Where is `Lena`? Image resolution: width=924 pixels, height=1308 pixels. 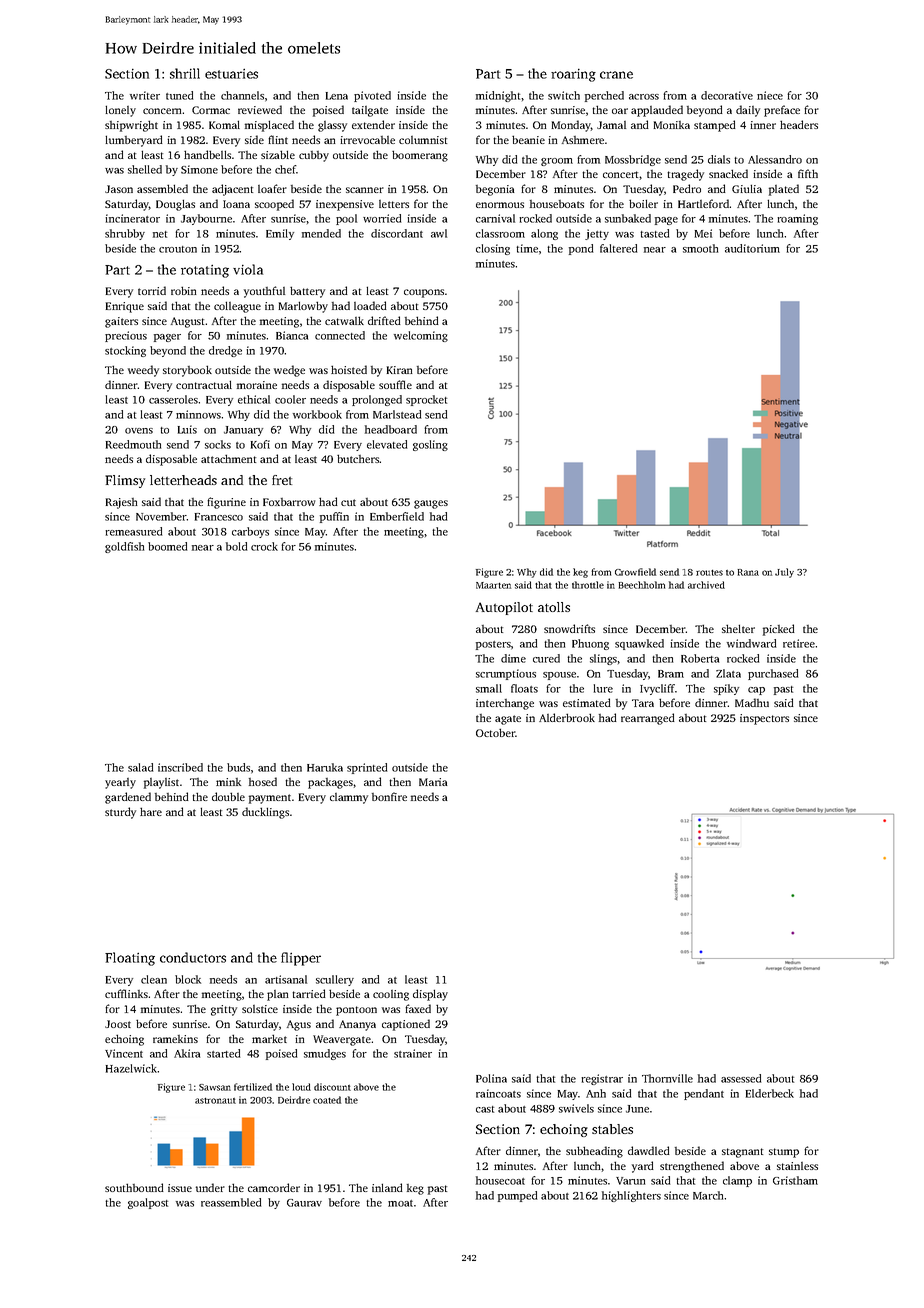
Lena is located at coordinates (337, 96).
